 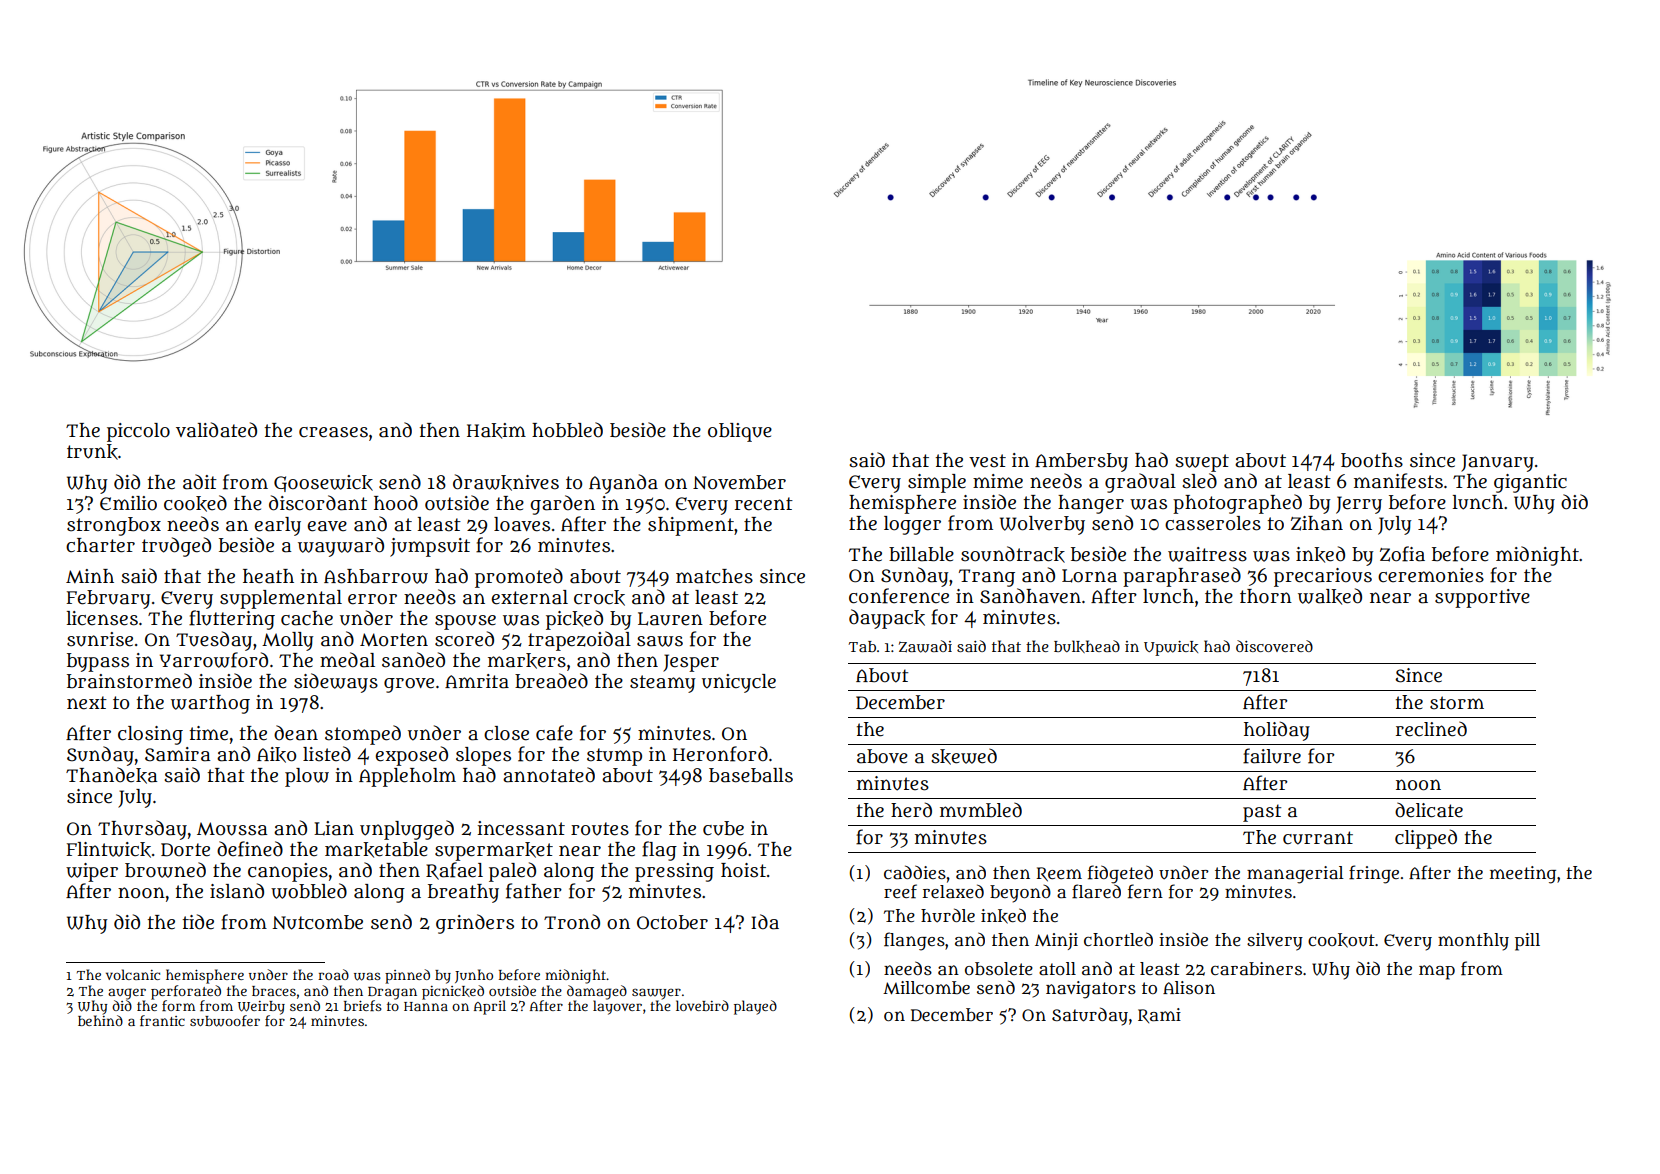 What do you see at coordinates (720, 754) in the page?
I see `Heronford` at bounding box center [720, 754].
